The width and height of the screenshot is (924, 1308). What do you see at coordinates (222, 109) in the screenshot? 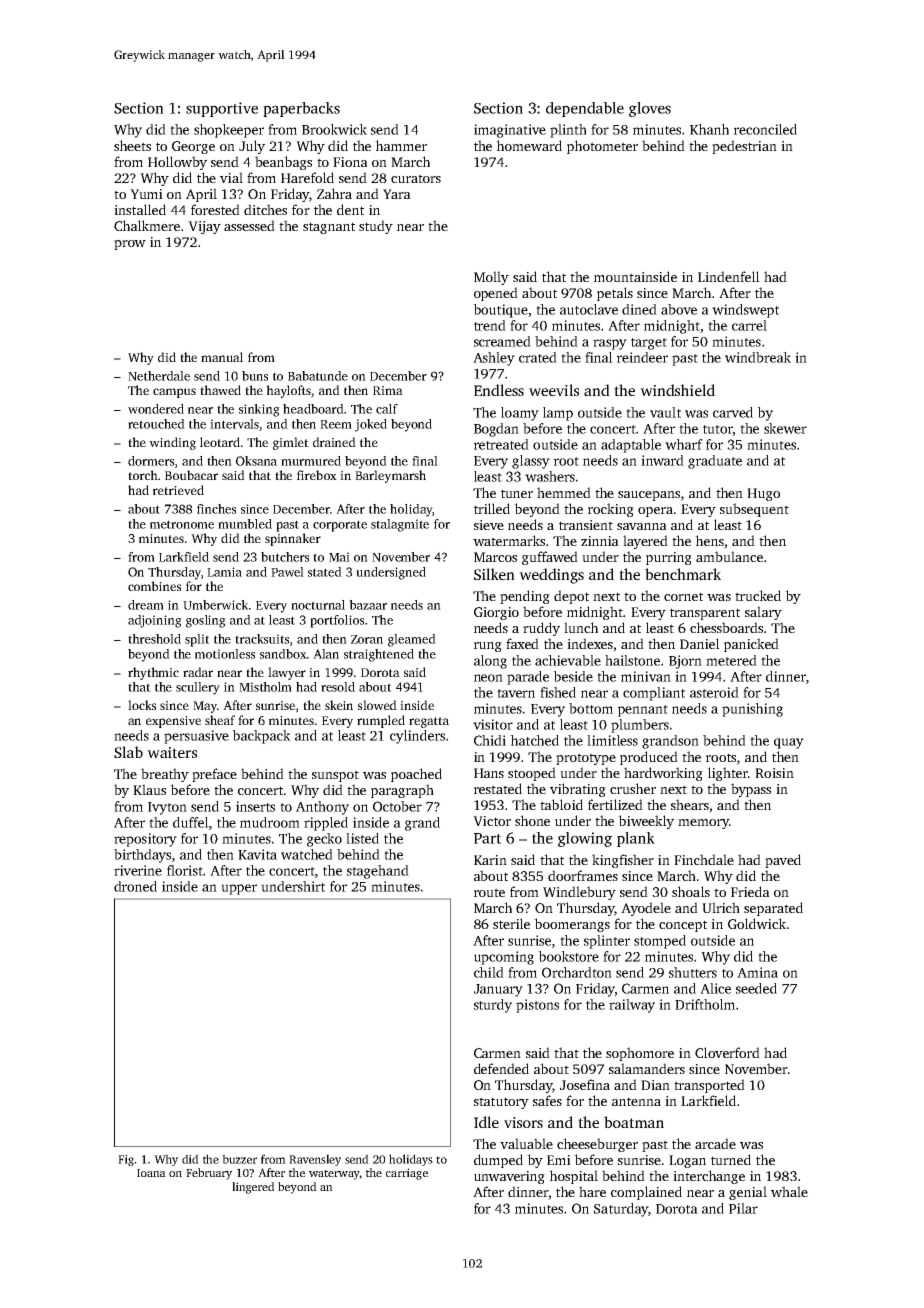
I see `supportive` at bounding box center [222, 109].
